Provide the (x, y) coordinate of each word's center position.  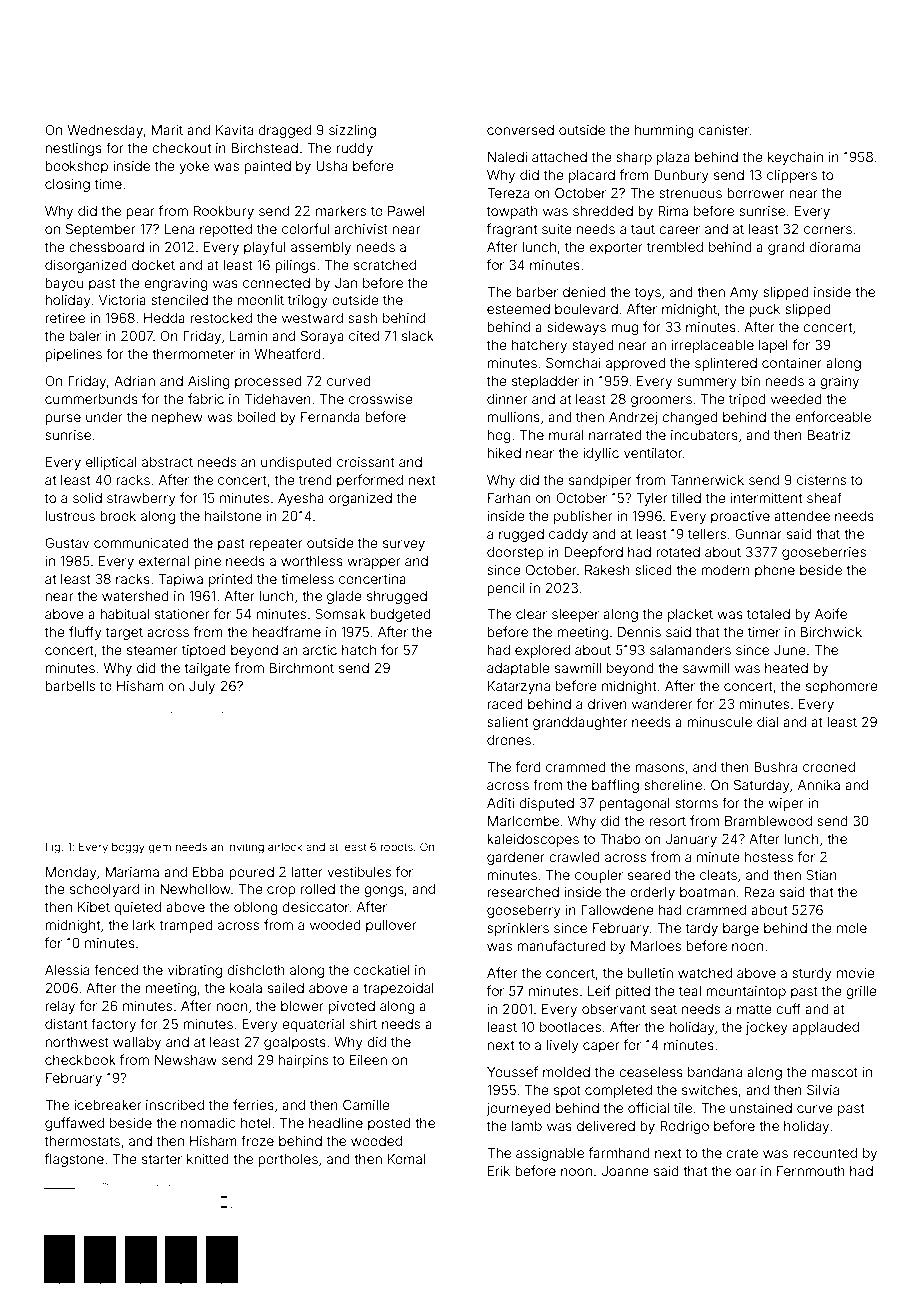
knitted (208, 1159)
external (164, 561)
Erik (499, 1171)
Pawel (406, 211)
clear (531, 614)
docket (153, 265)
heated (786, 668)
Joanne (625, 1171)
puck (765, 310)
